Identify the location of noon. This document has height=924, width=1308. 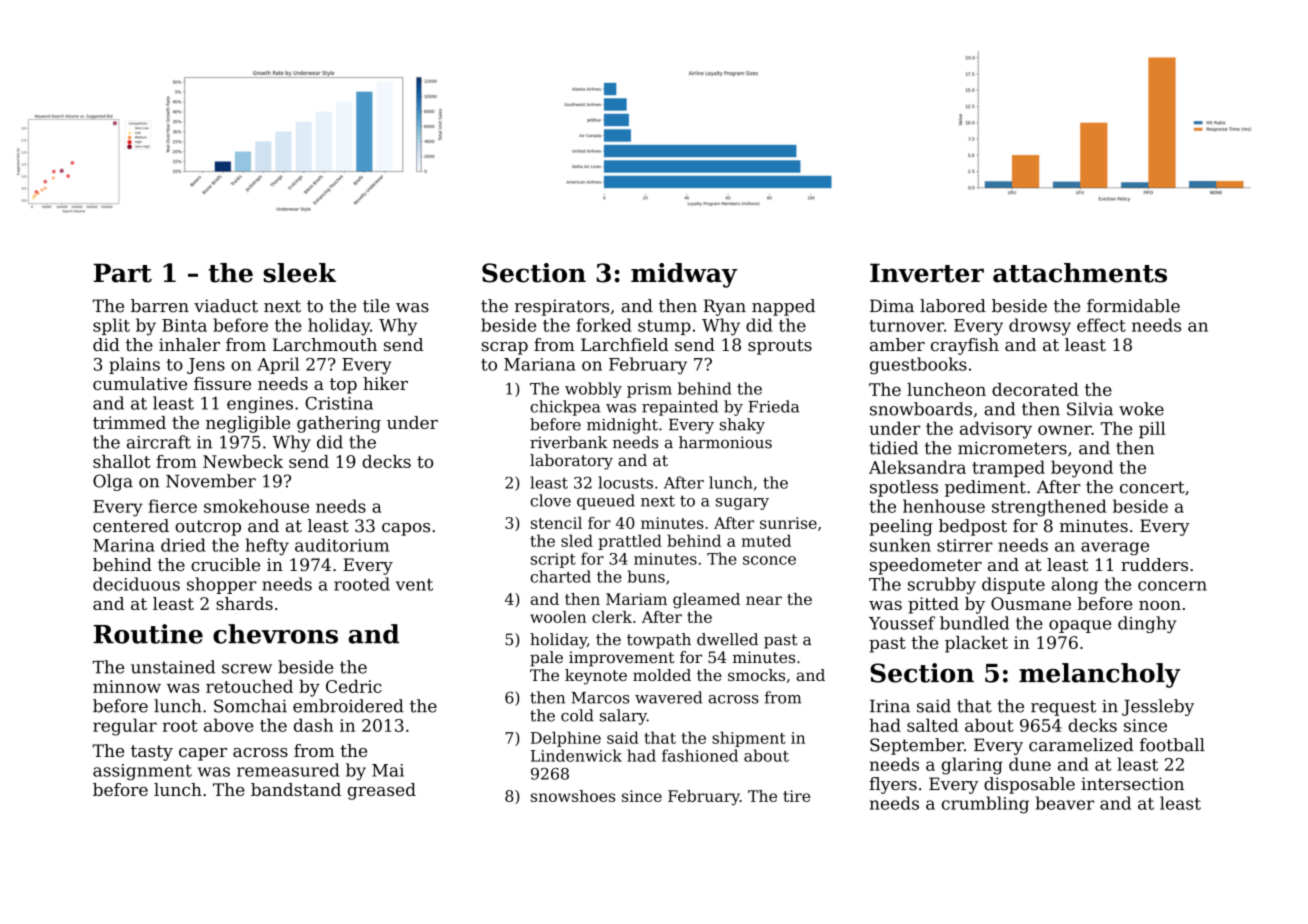
(1160, 605).
